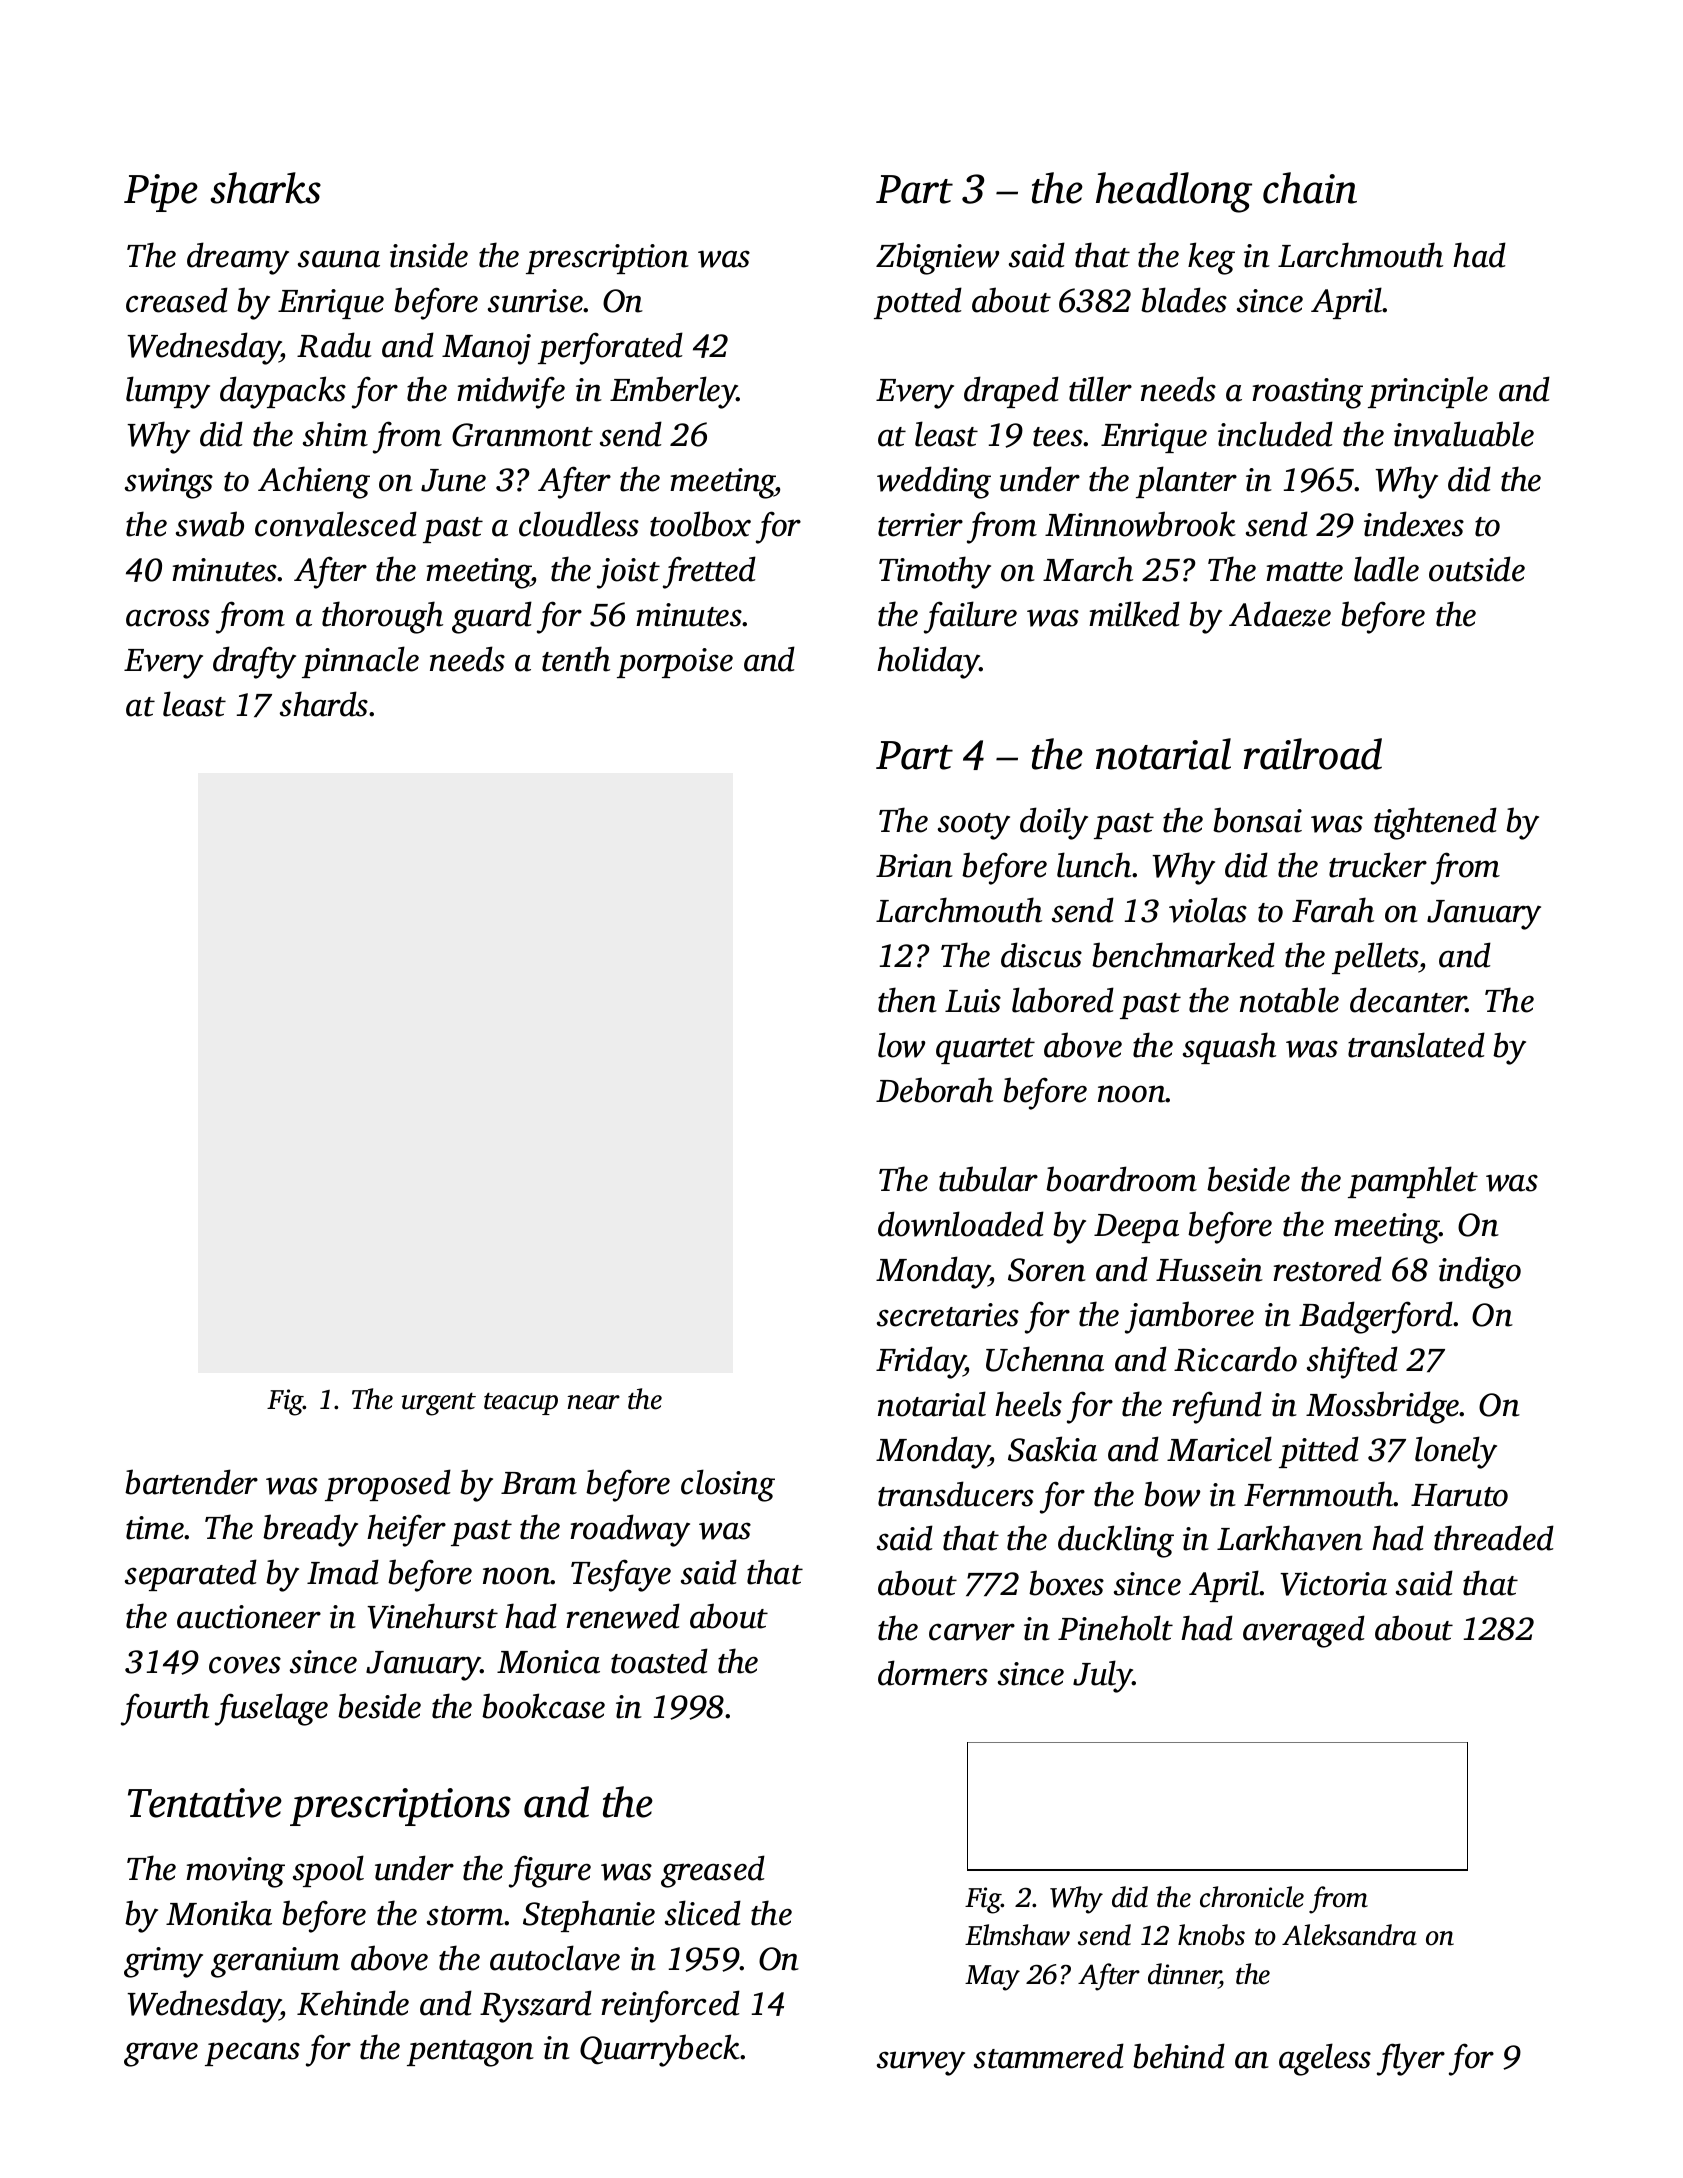 This page has height=2178, width=1683. Describe the element at coordinates (324, 704) in the page. I see `shards` at that location.
